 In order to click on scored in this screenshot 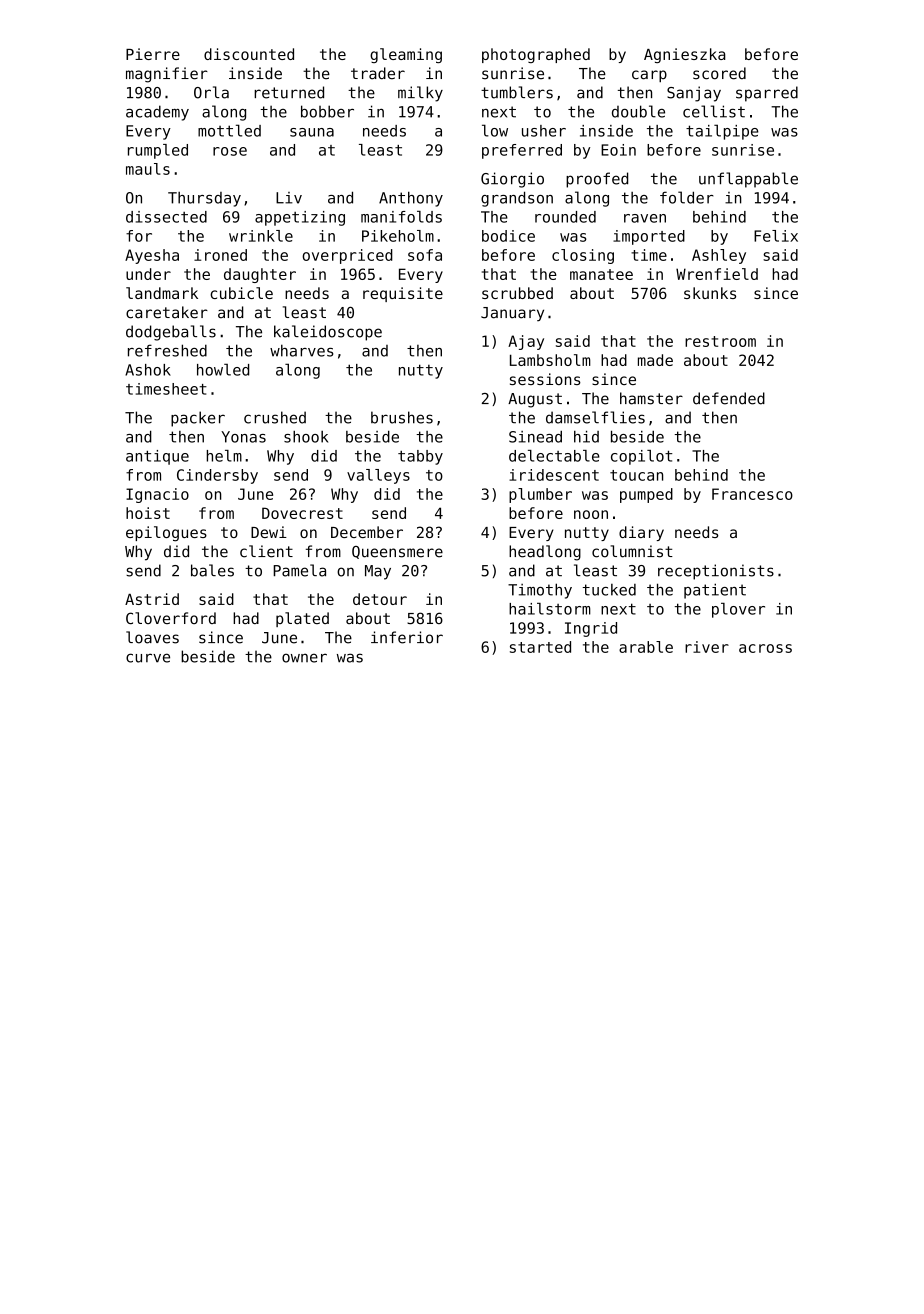, I will do `click(719, 73)`.
